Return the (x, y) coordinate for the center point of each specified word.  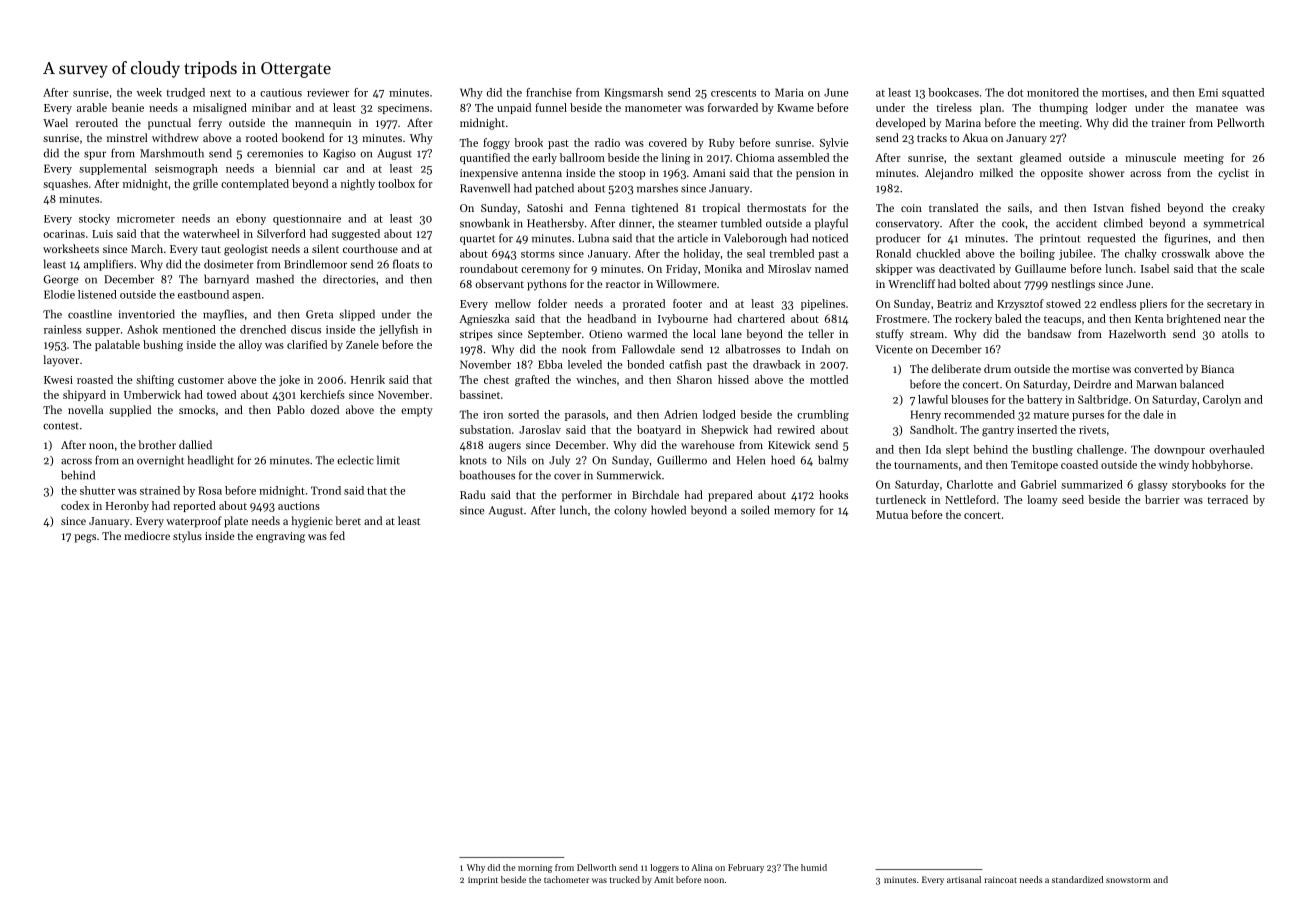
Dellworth (596, 867)
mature (1051, 415)
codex (75, 505)
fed (337, 535)
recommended (979, 414)
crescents (733, 93)
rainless (63, 329)
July (559, 461)
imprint (483, 880)
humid (814, 867)
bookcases (953, 92)
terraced (1227, 499)
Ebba (550, 364)
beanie (128, 107)
